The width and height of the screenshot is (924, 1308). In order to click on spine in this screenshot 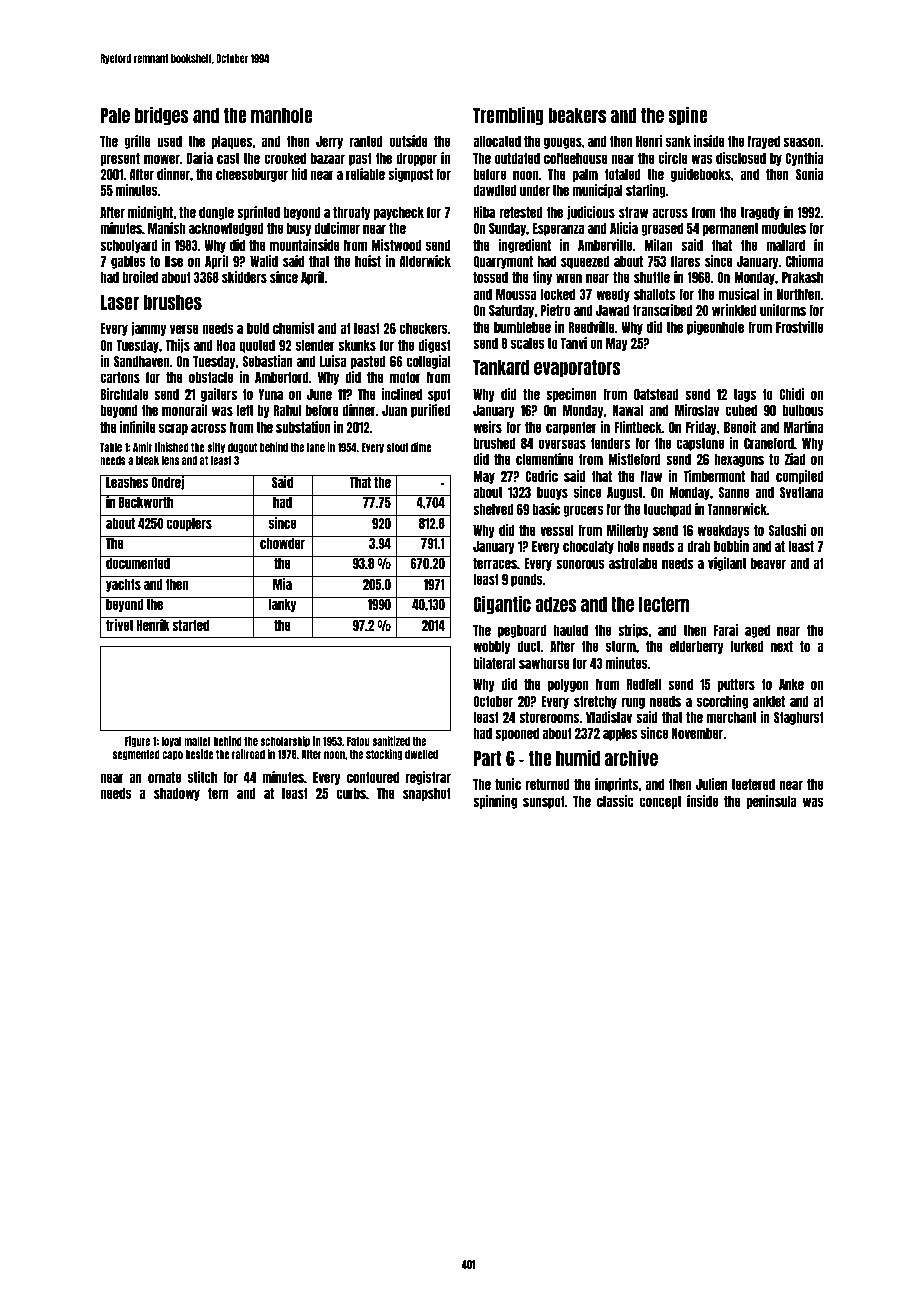, I will do `click(687, 115)`.
